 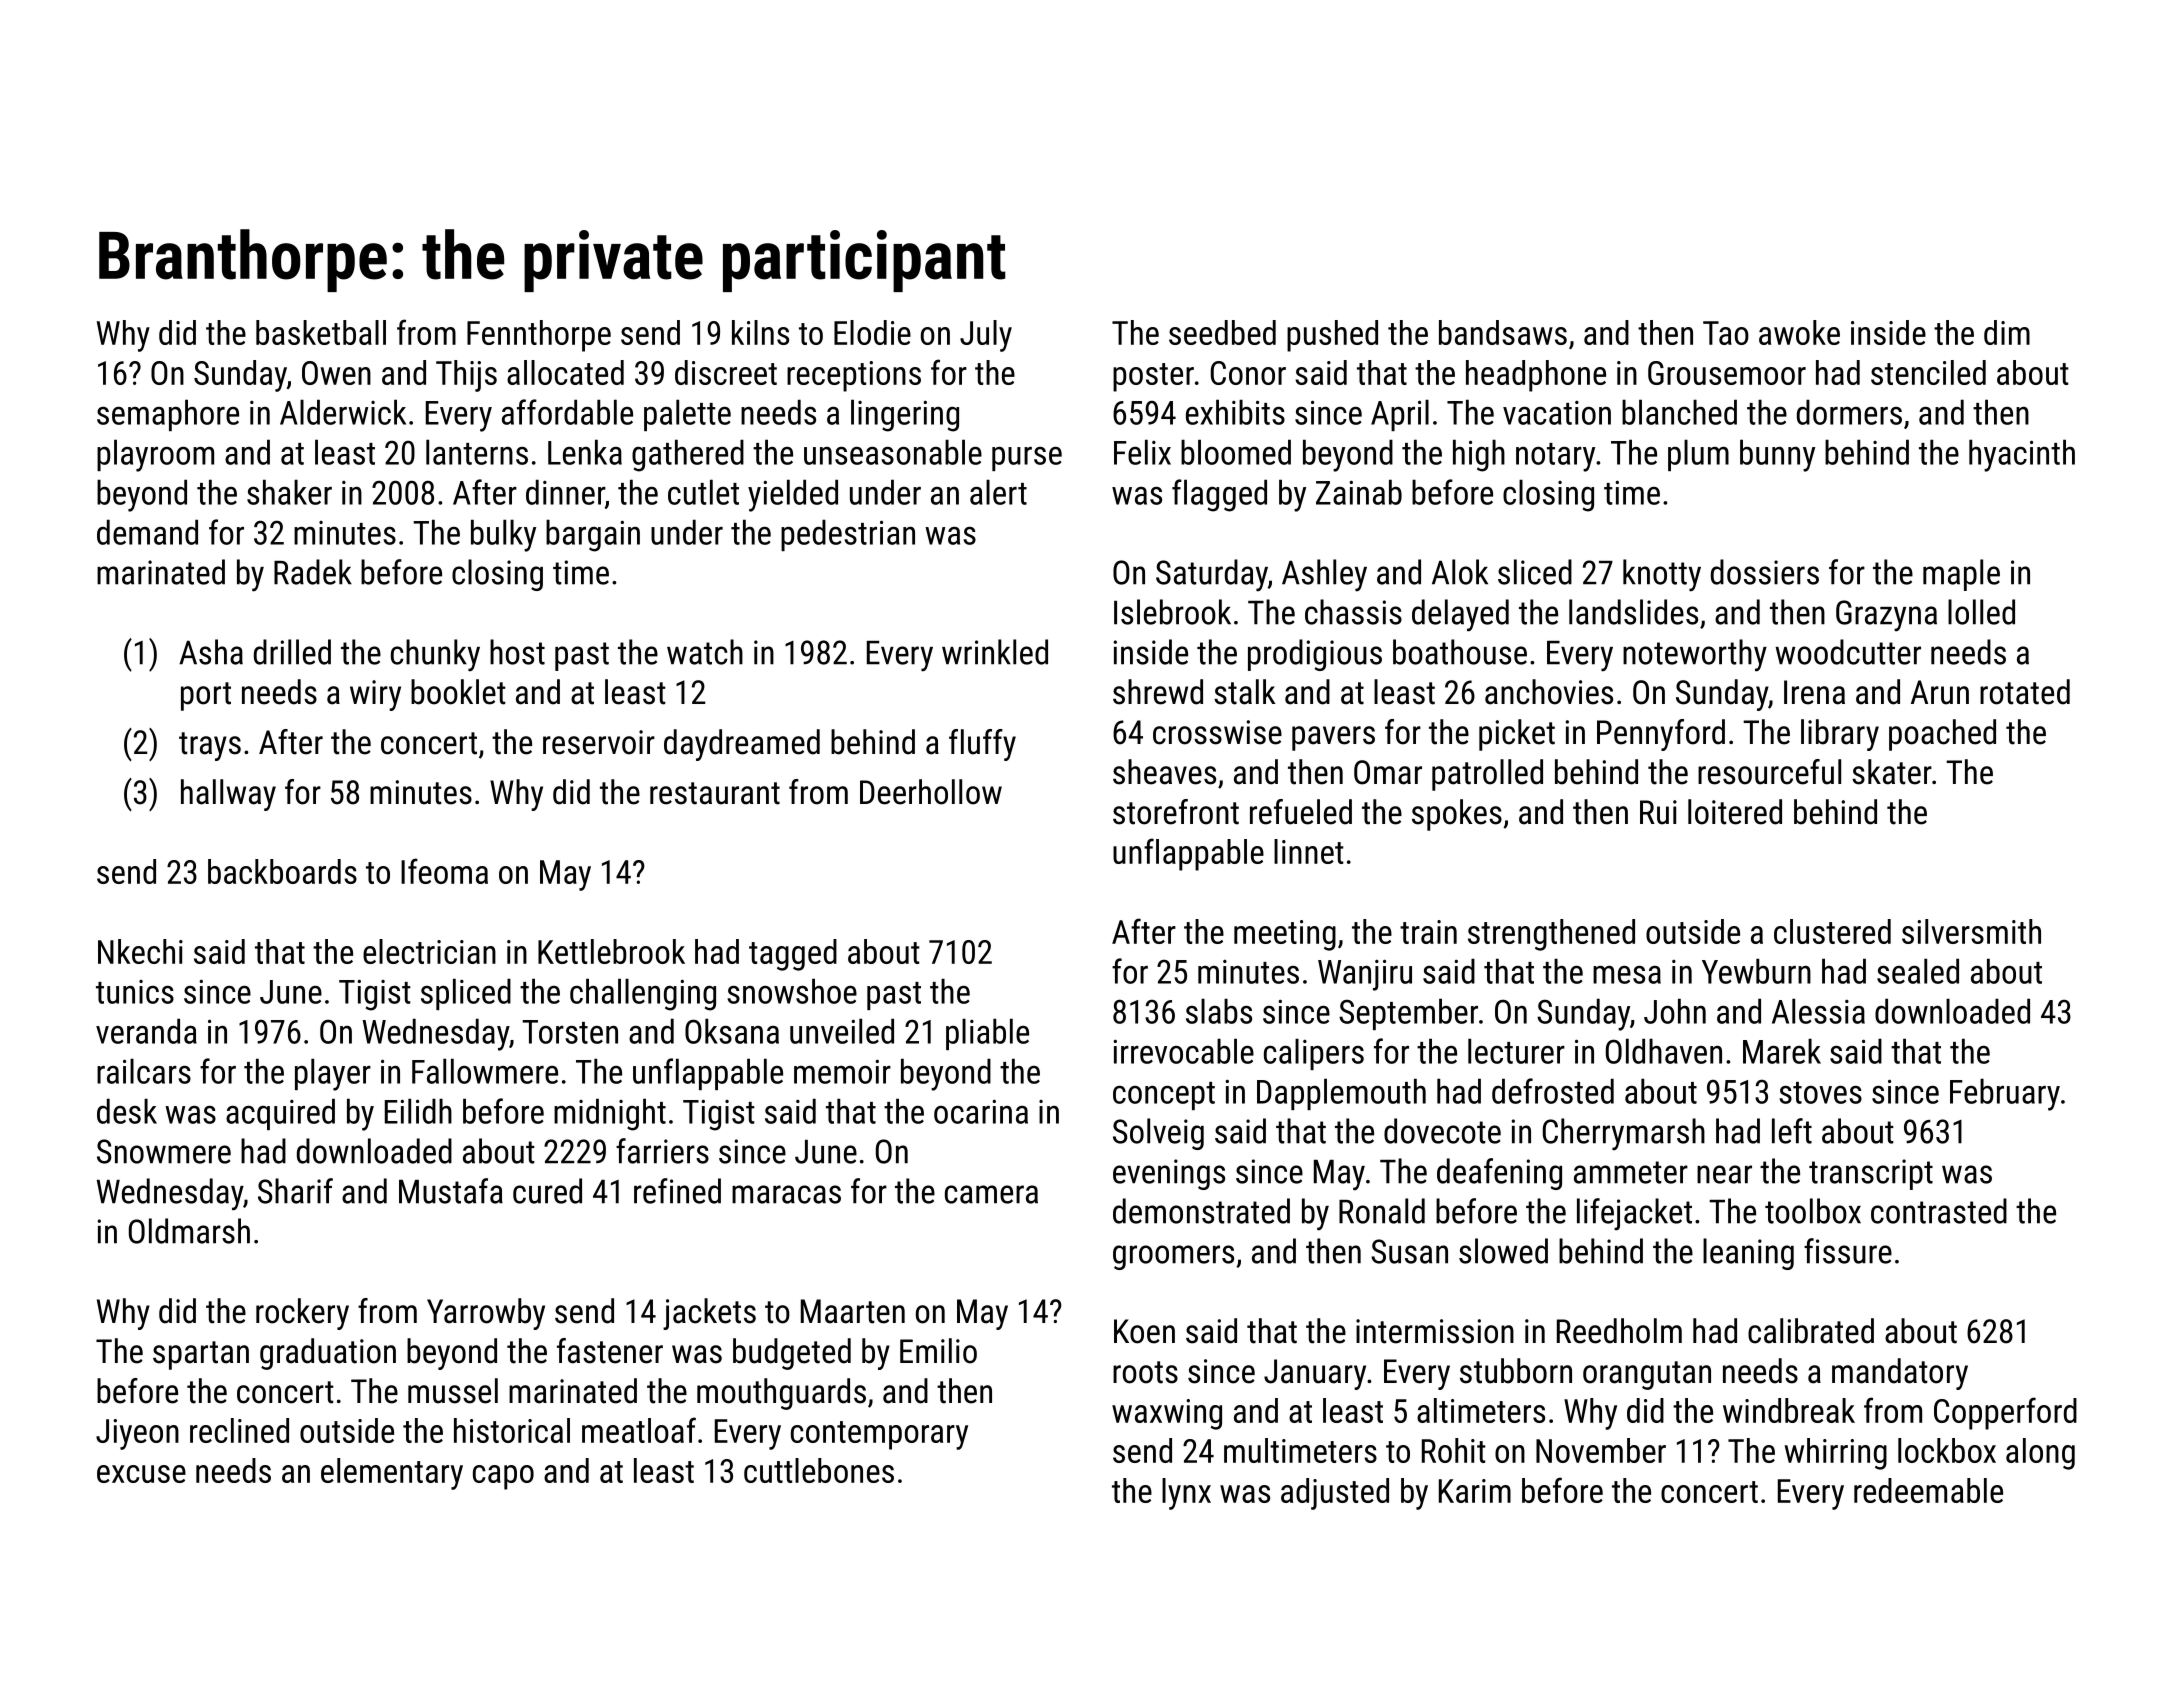 I want to click on Grazyna, so click(x=1886, y=616).
